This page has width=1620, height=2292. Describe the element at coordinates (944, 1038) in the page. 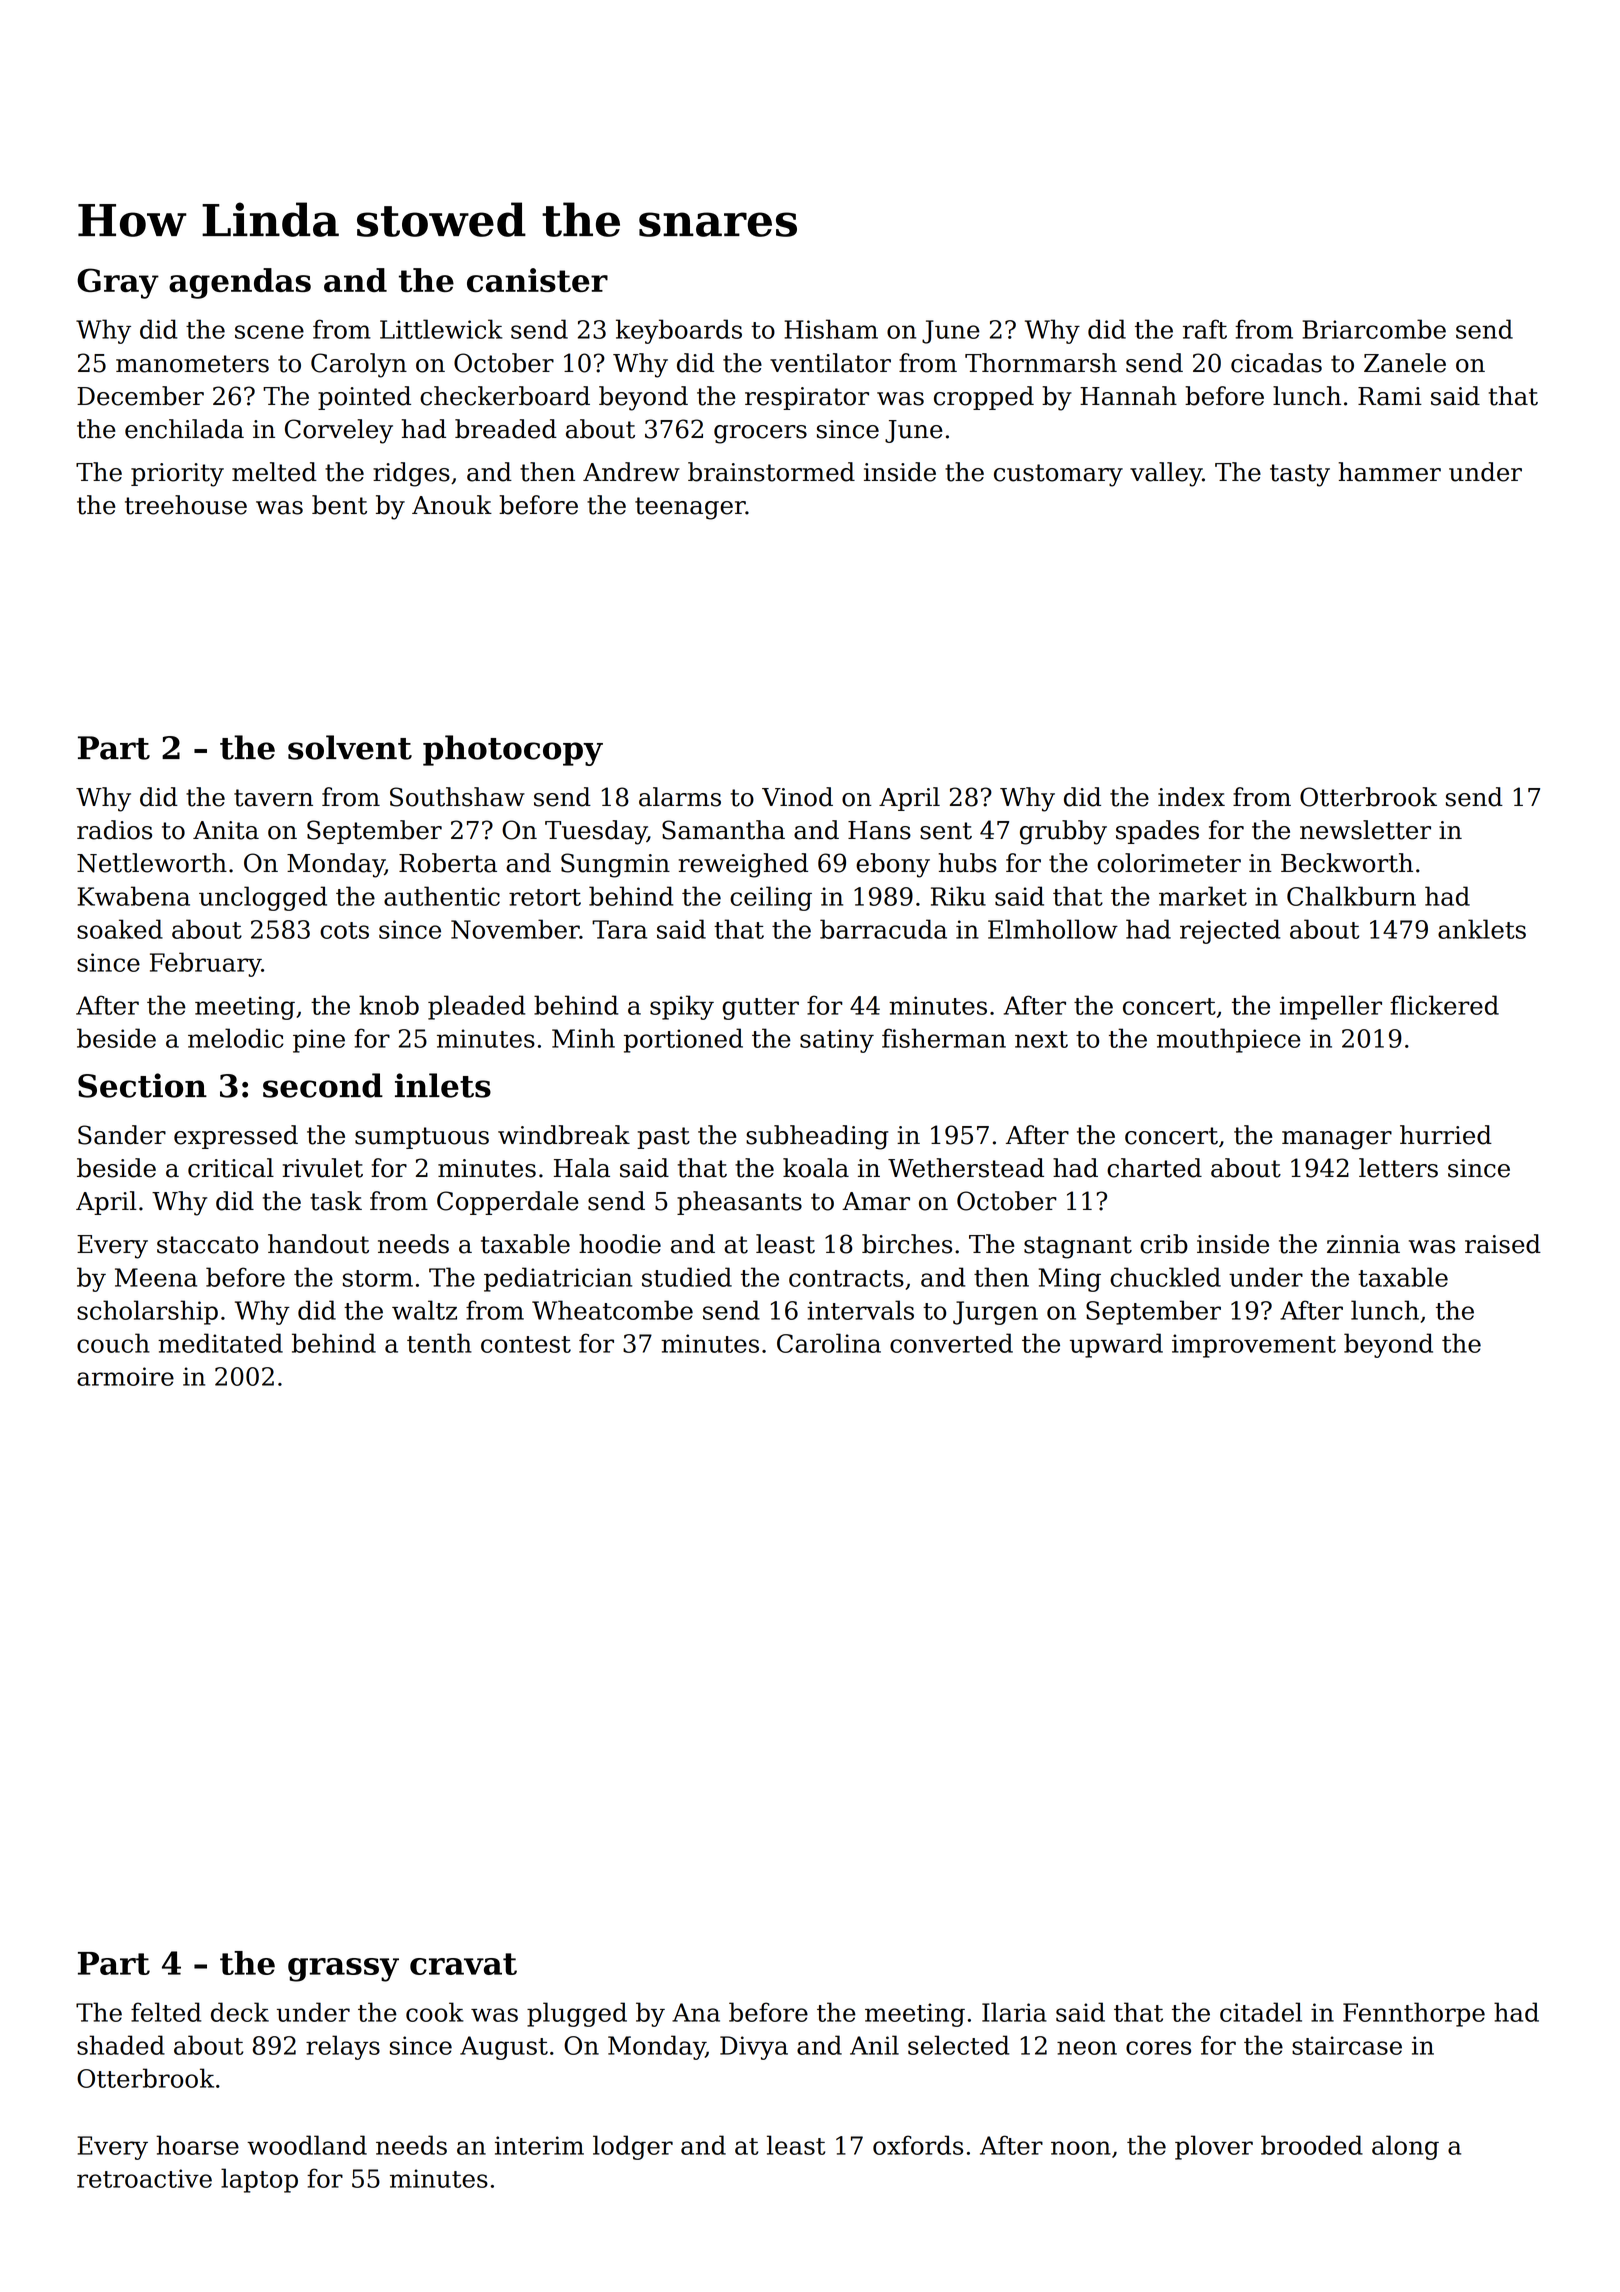

I see `fisherman` at that location.
